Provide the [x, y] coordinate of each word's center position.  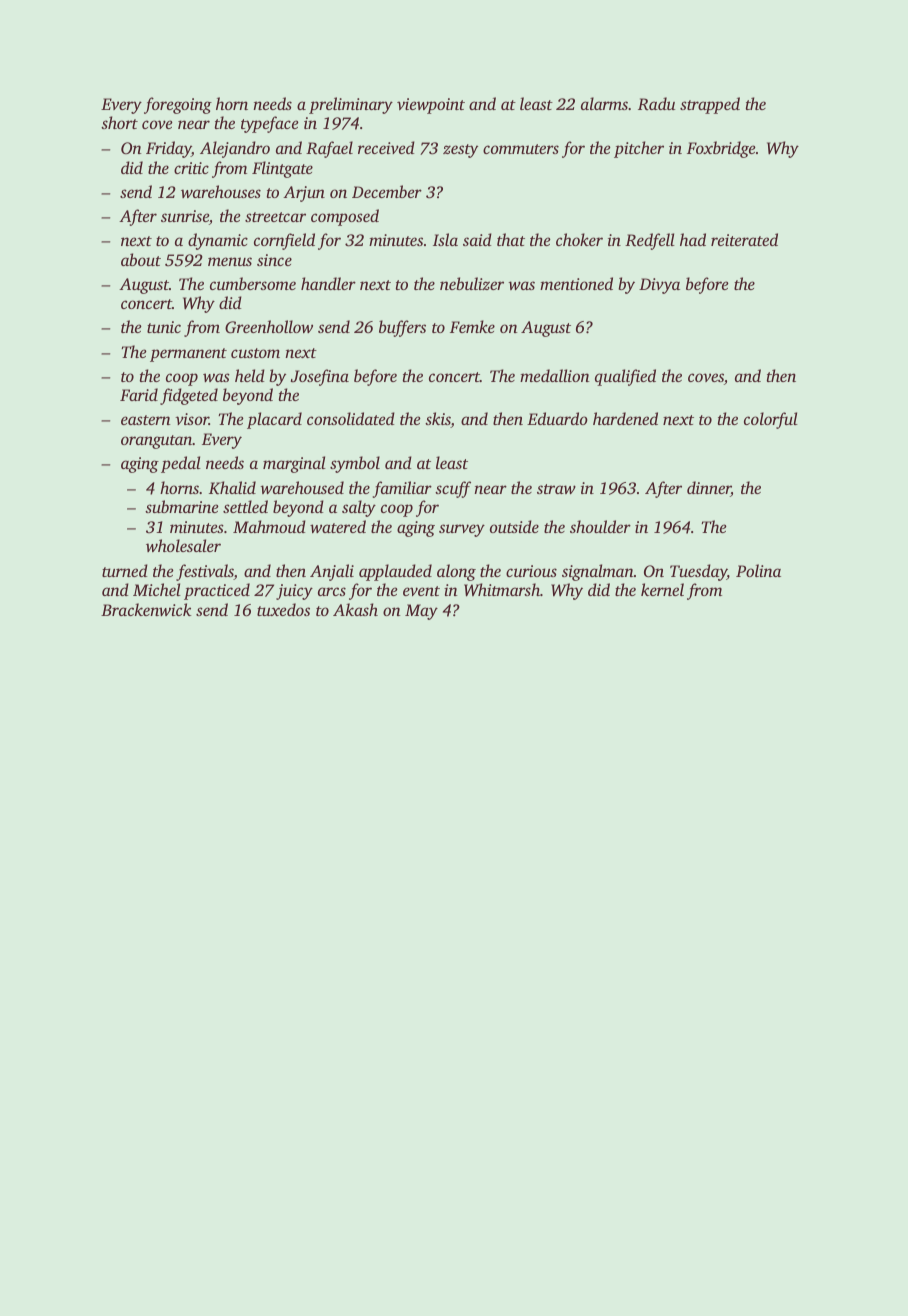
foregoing [178, 105]
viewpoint [431, 106]
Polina [758, 570]
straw [556, 489]
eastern [146, 420]
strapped [710, 105]
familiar [402, 489]
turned [125, 570]
